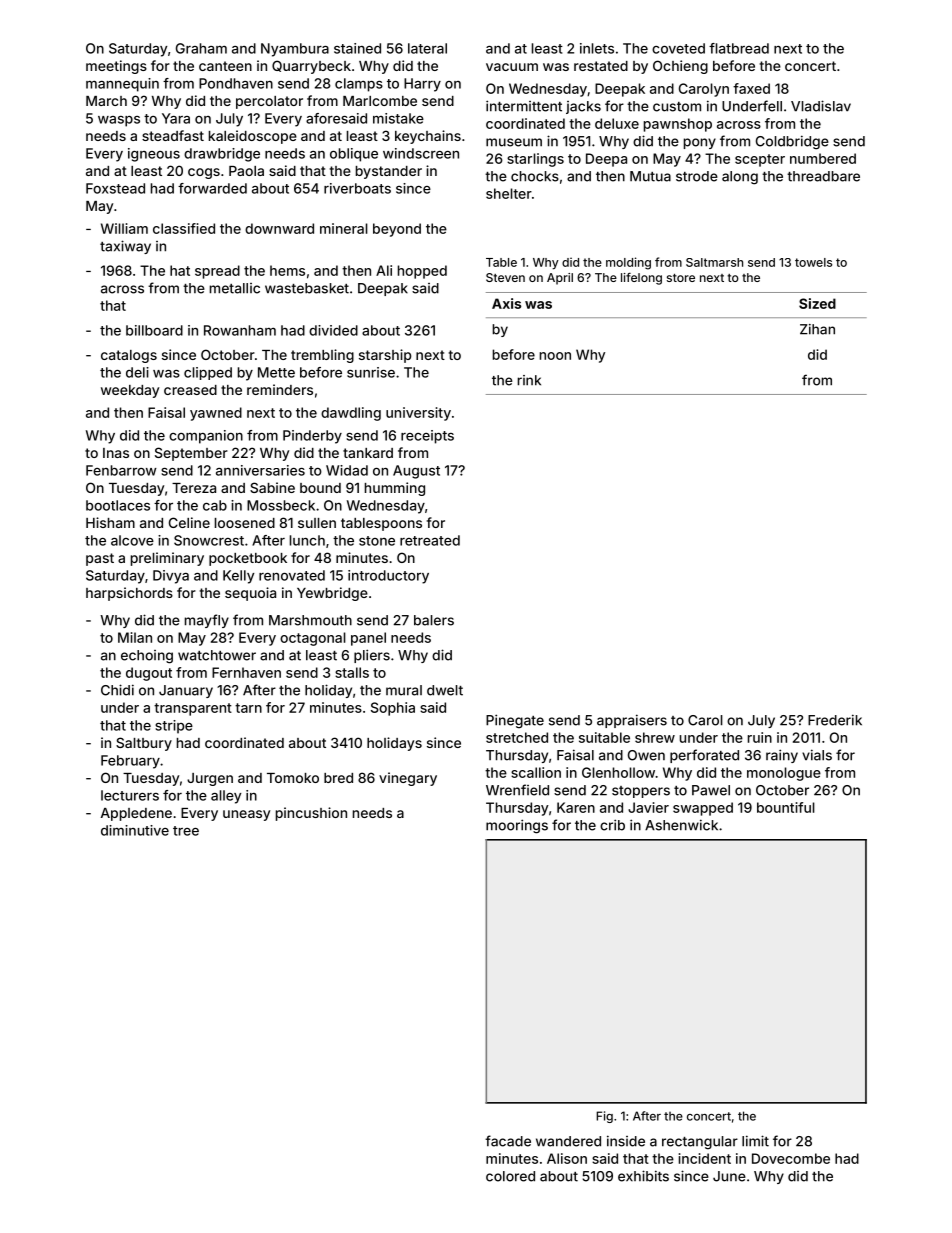 This image has width=952, height=1233. I want to click on Graham, so click(201, 48).
